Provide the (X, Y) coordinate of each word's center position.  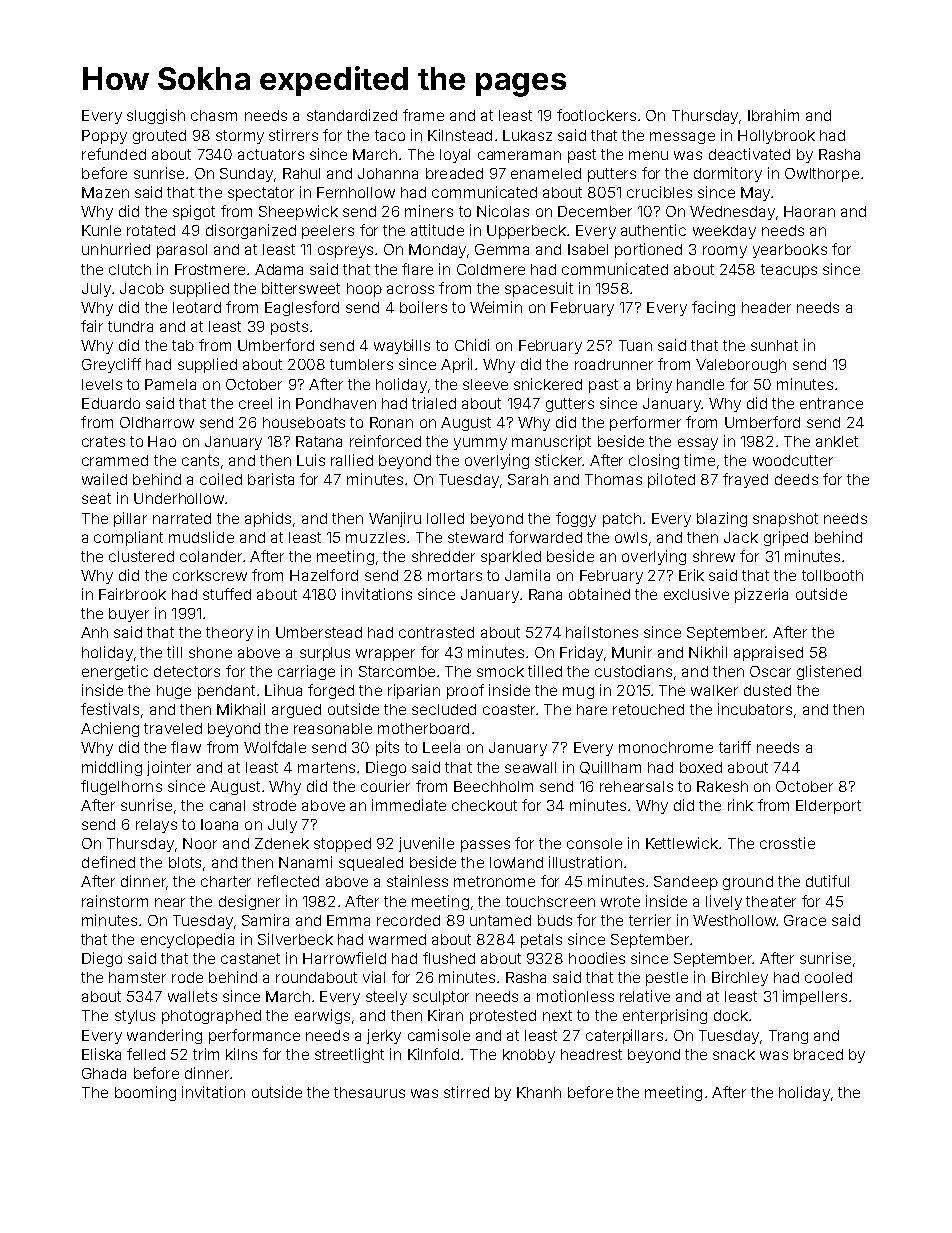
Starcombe (397, 671)
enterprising (665, 1016)
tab (183, 345)
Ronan (391, 422)
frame (423, 115)
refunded (114, 154)
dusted (767, 690)
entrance (831, 403)
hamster (137, 977)
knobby (529, 1056)
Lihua (283, 690)
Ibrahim (773, 115)
